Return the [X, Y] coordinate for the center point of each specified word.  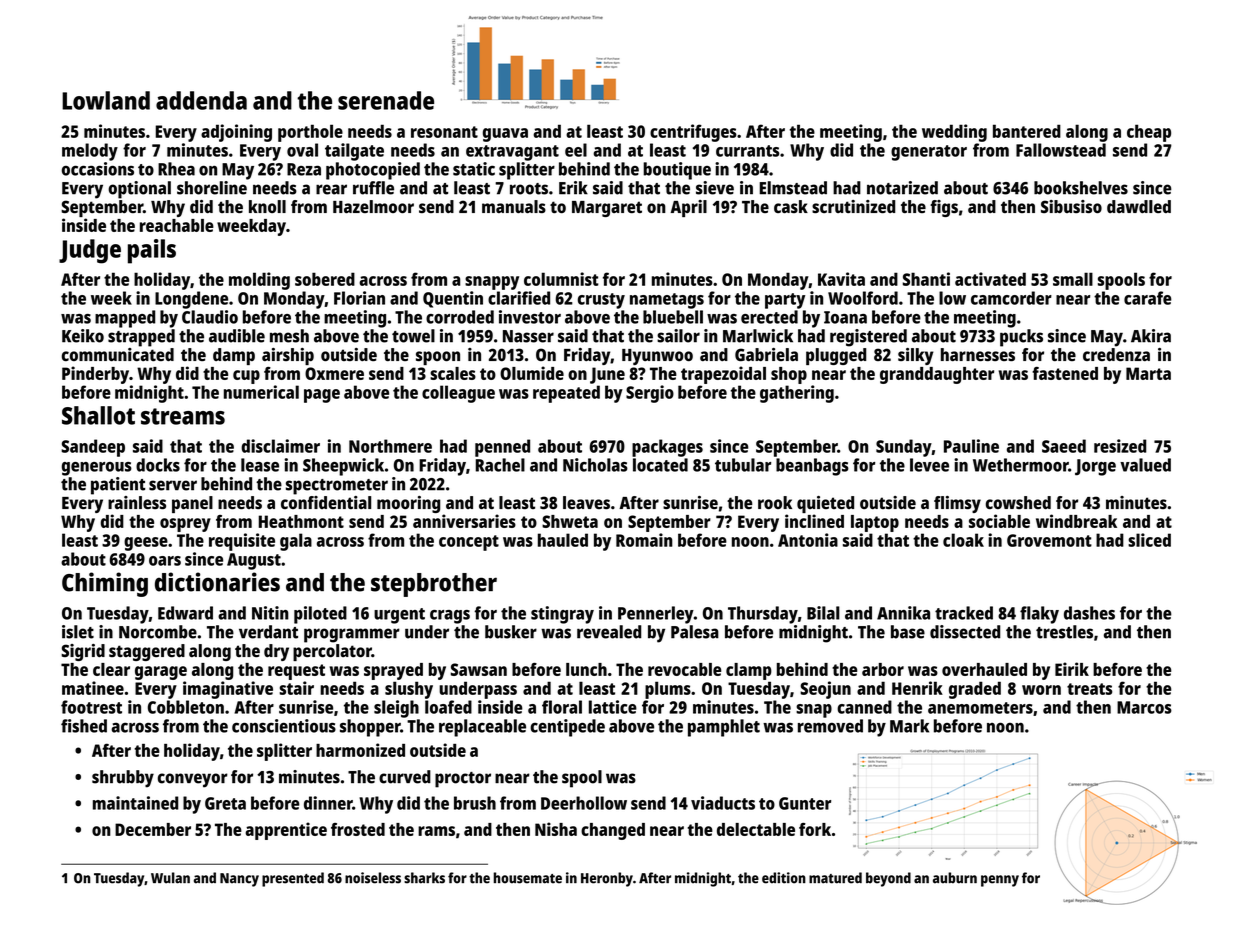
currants [747, 151]
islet [78, 632]
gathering [797, 394]
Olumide [532, 373]
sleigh [396, 709]
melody [90, 152]
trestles [1064, 632]
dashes [1089, 613]
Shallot [98, 415]
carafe [1148, 298]
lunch [586, 669]
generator [929, 153]
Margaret [607, 209]
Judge [90, 251]
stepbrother [434, 585]
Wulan [170, 878]
